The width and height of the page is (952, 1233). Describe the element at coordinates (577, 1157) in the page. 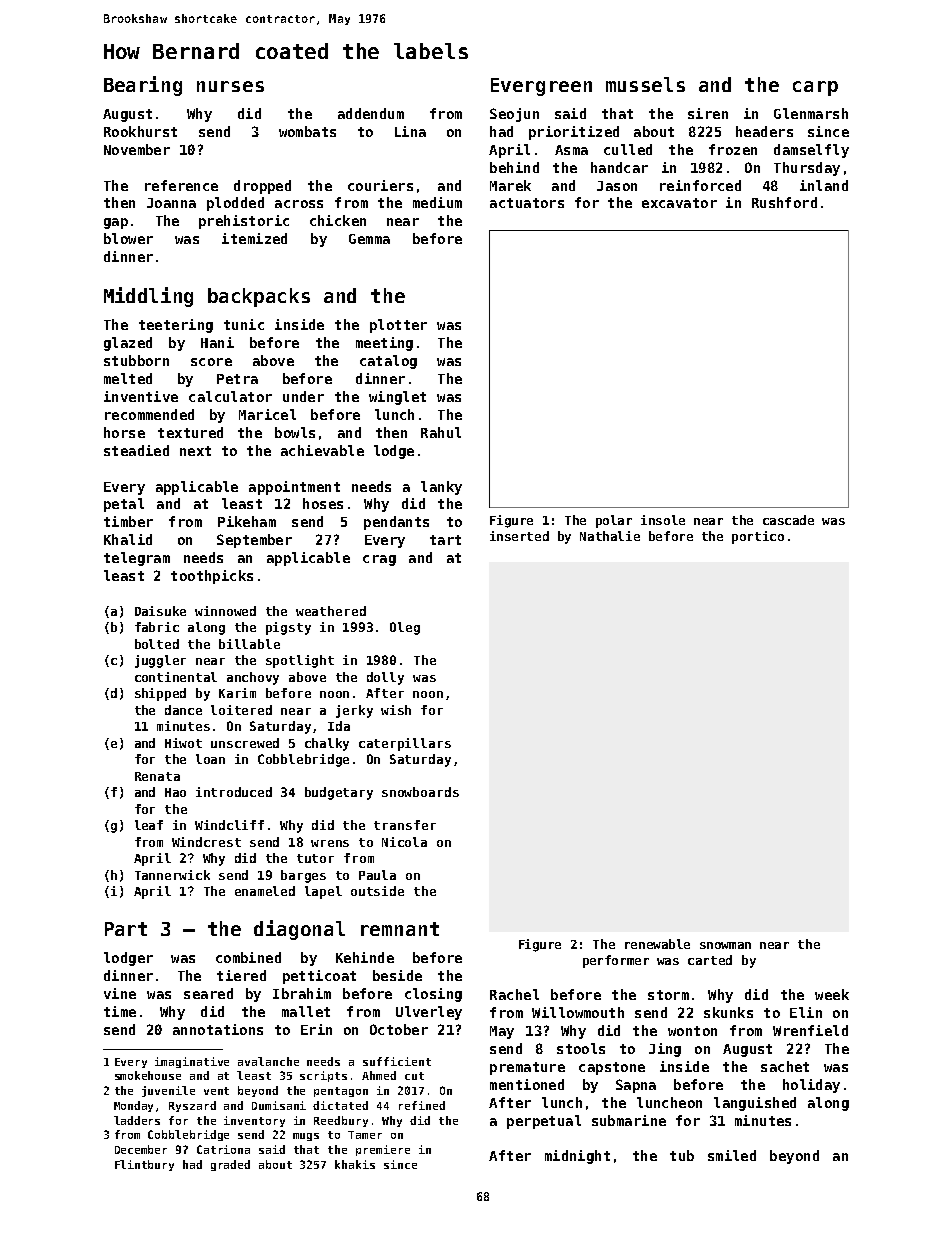

I see `midnight` at that location.
